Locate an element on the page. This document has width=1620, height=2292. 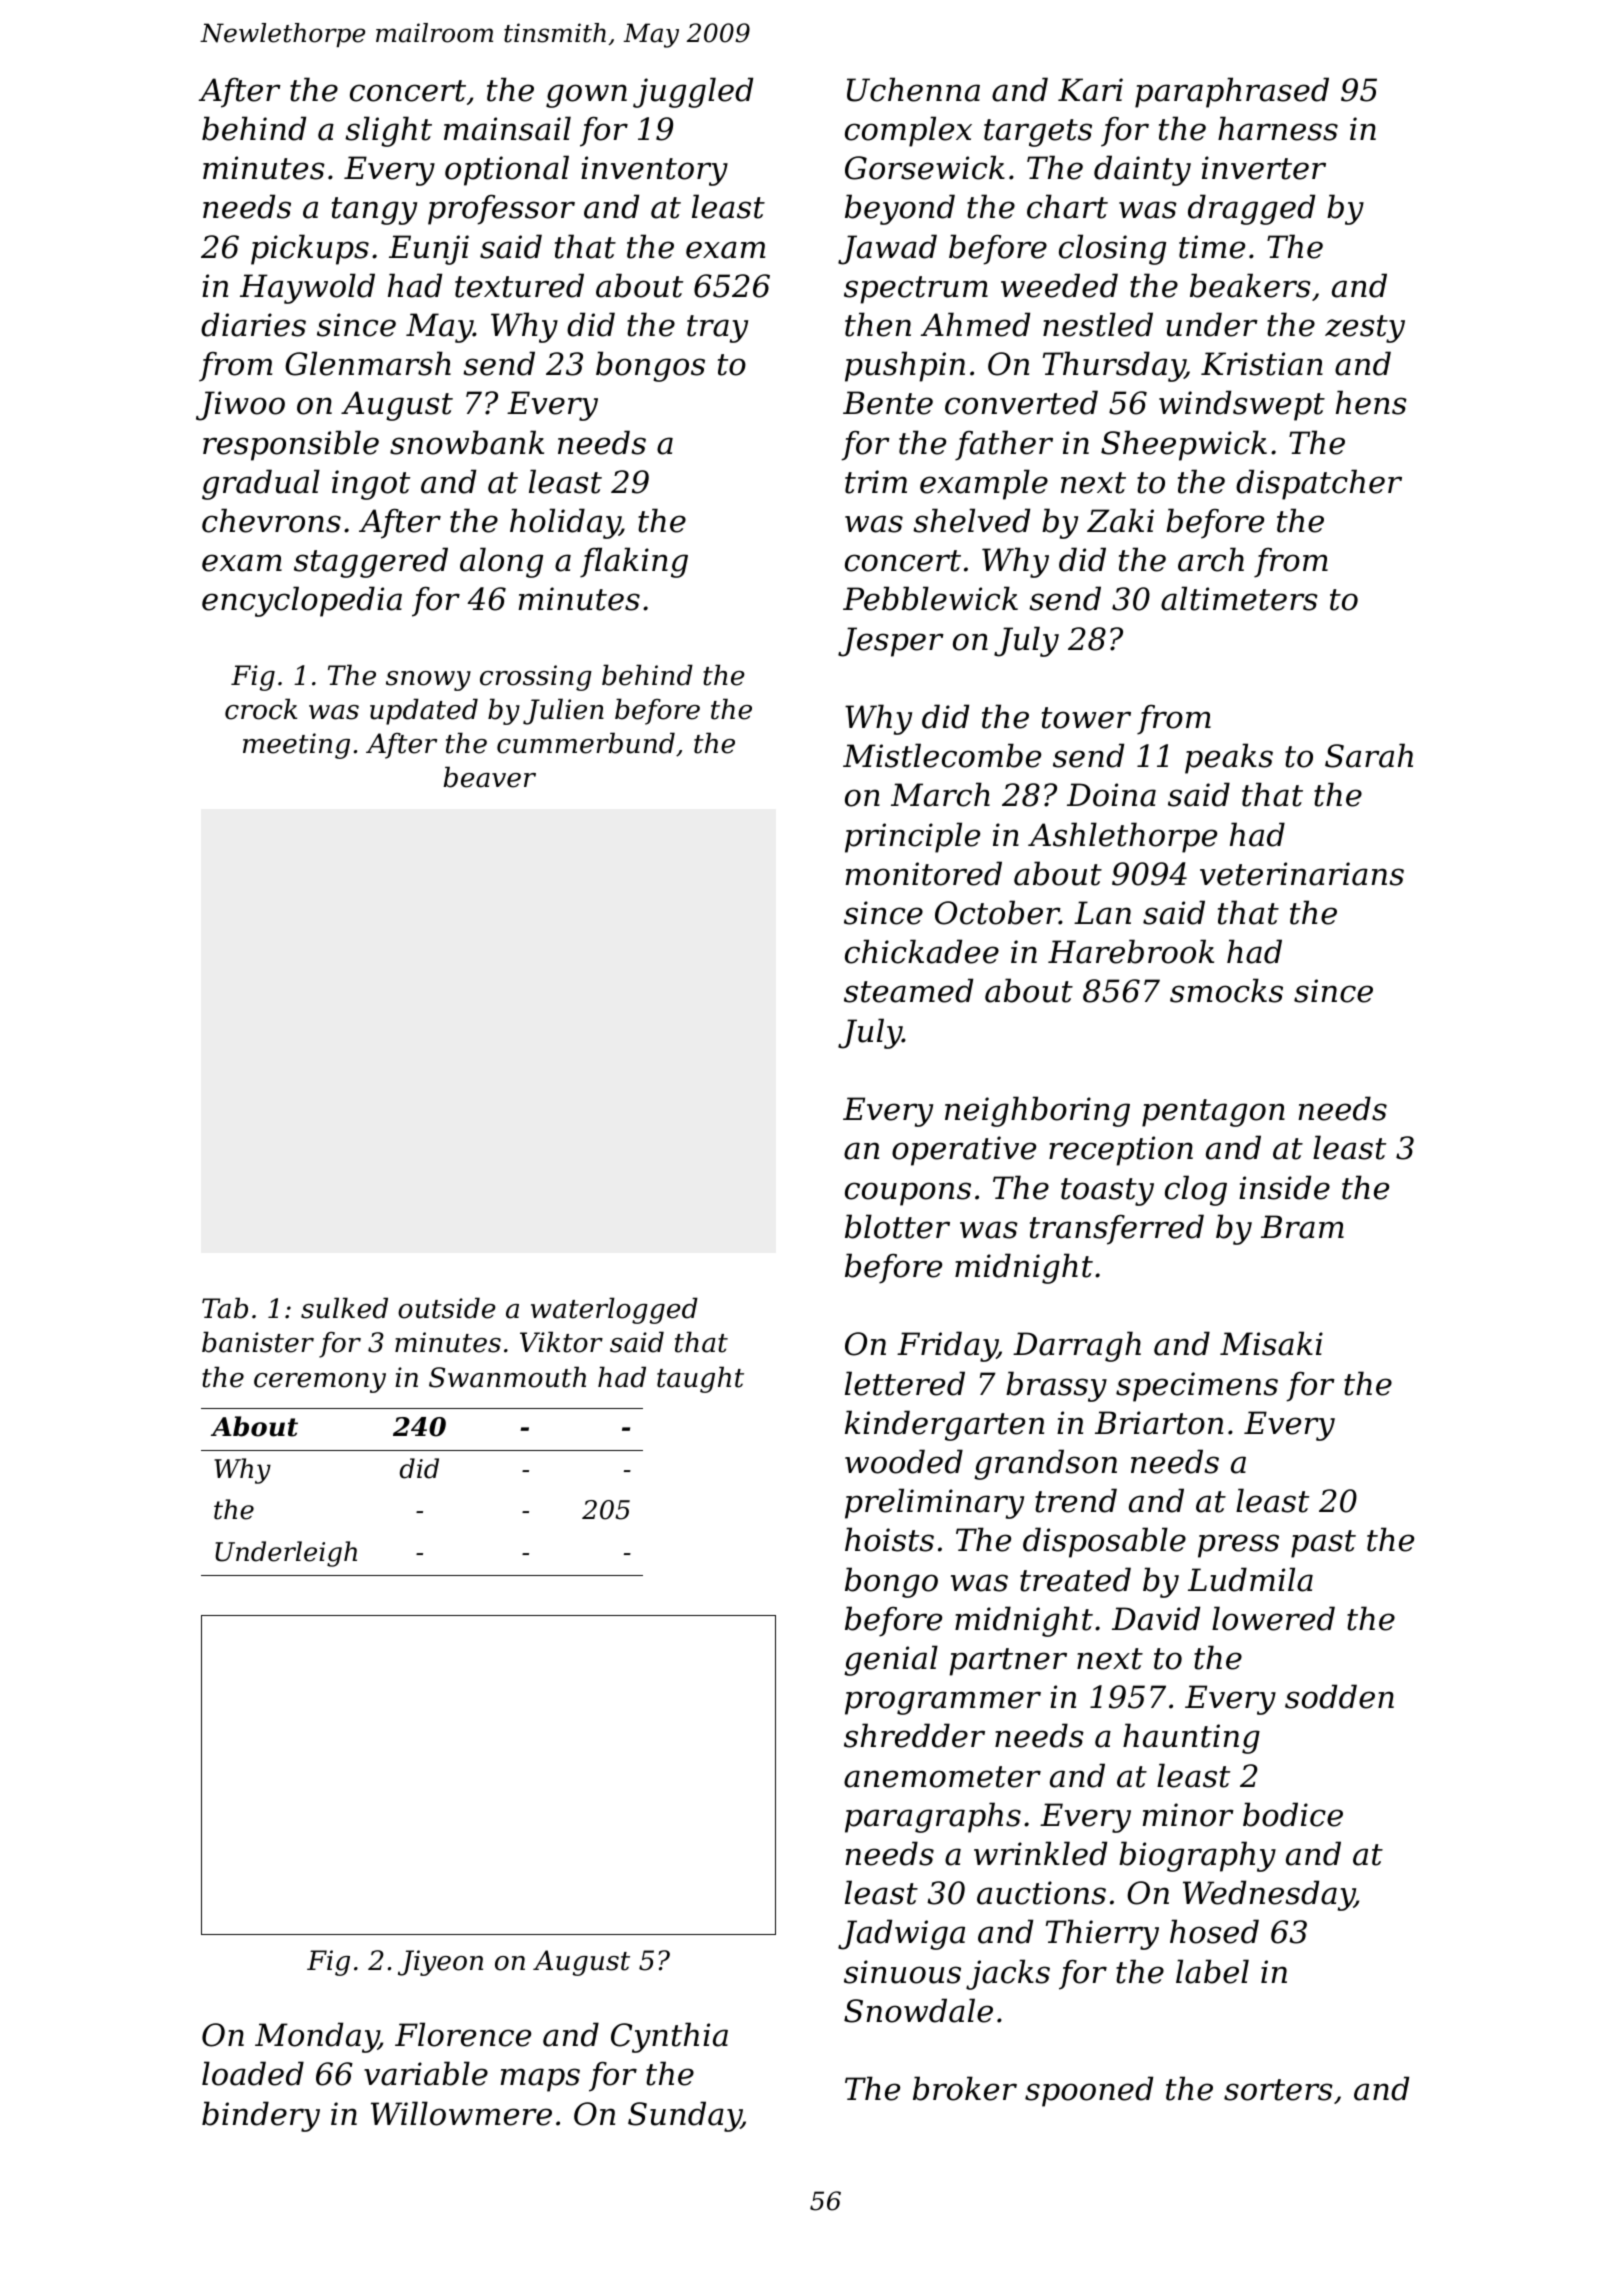
Glenmarsh is located at coordinates (368, 363).
